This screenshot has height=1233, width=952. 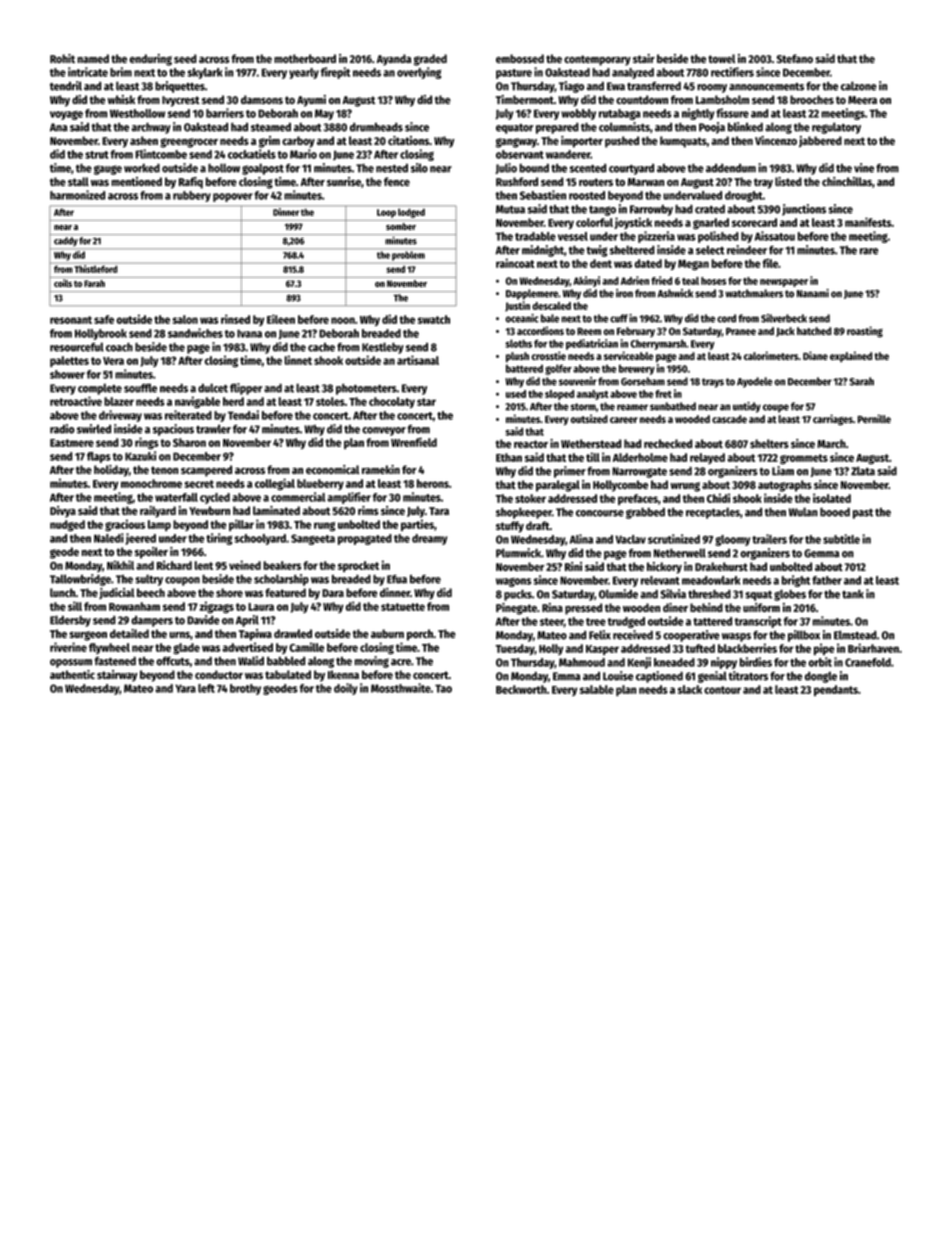 I want to click on dreamy, so click(x=430, y=539).
